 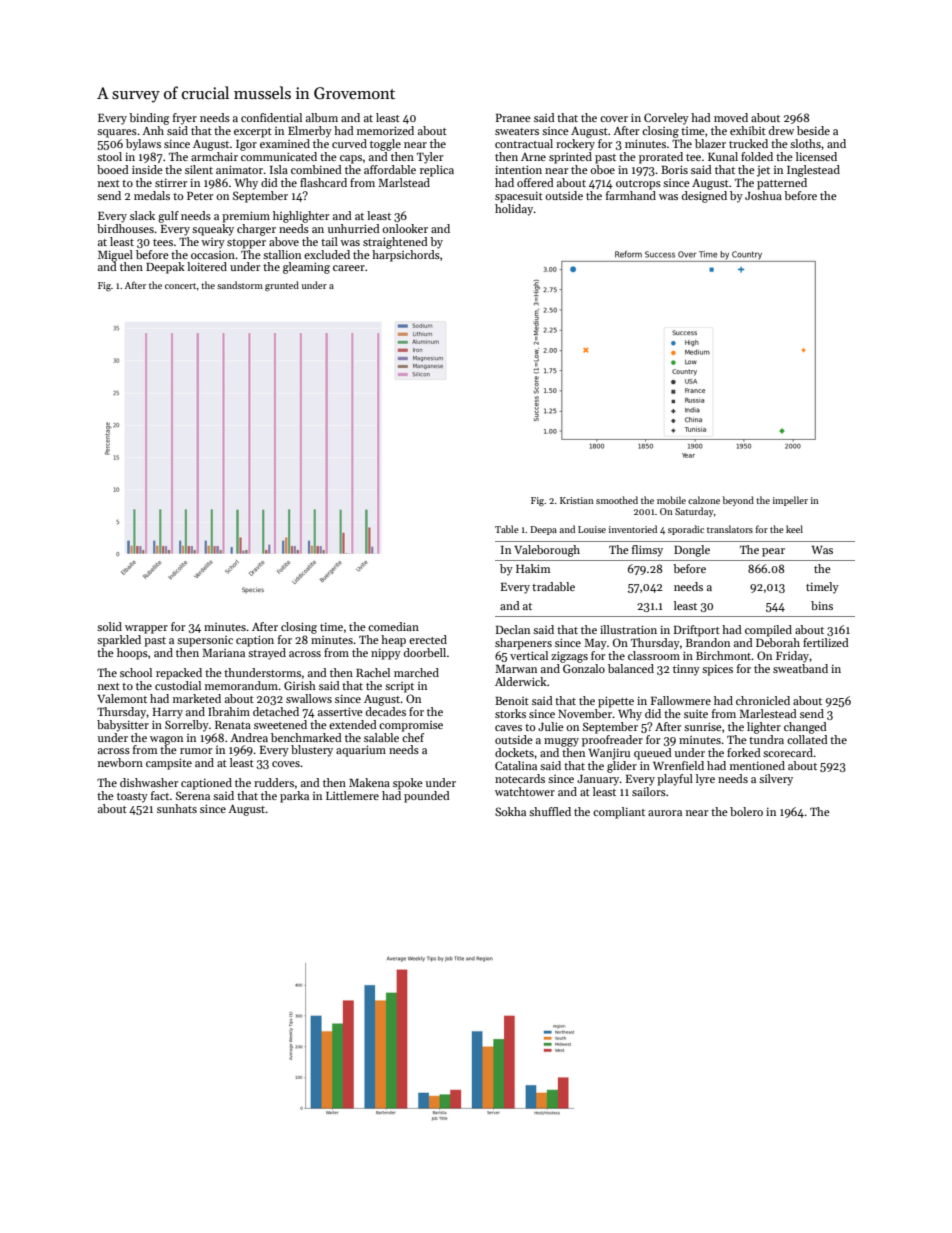 I want to click on aurora, so click(x=665, y=813).
